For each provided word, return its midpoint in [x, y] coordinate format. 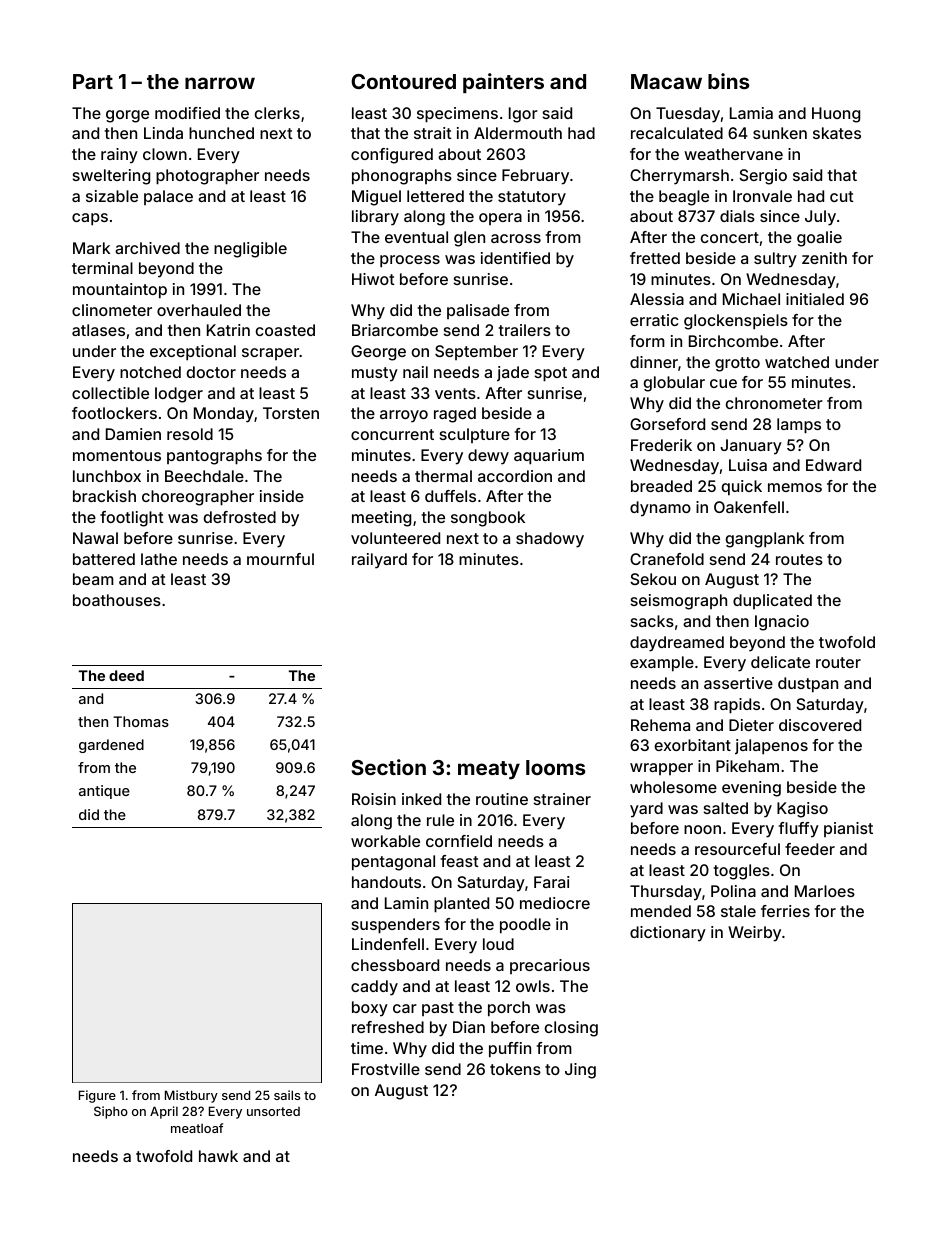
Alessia [657, 299]
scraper [270, 354]
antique [104, 792]
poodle [525, 926]
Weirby [754, 934]
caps [90, 219]
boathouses [117, 600]
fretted [655, 258]
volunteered [395, 538]
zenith [824, 258]
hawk [218, 1156]
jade [513, 373]
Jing [580, 1071]
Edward [833, 465]
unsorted [273, 1111]
